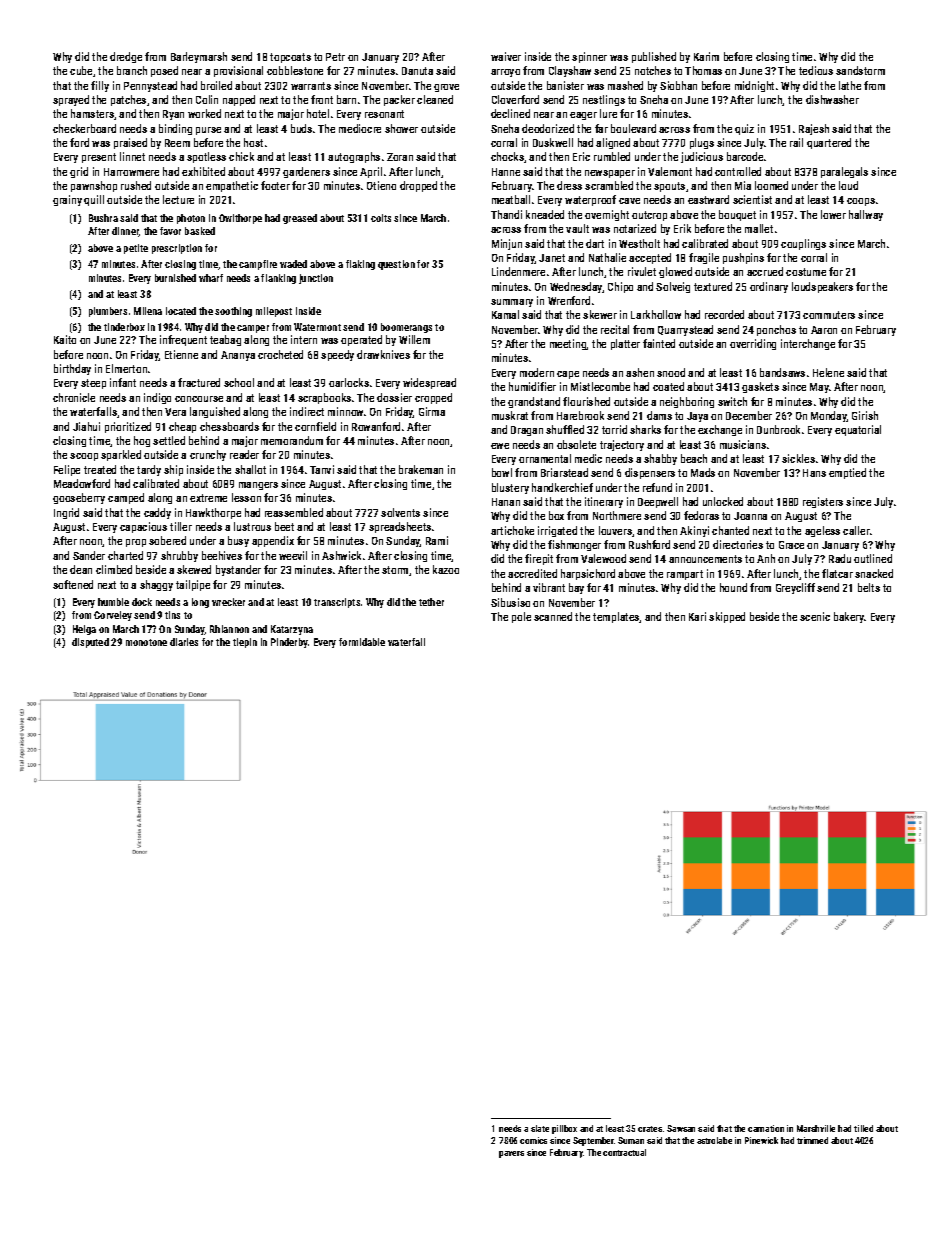 This screenshot has width=952, height=1233. Describe the element at coordinates (510, 602) in the screenshot. I see `Sibusiso` at that location.
